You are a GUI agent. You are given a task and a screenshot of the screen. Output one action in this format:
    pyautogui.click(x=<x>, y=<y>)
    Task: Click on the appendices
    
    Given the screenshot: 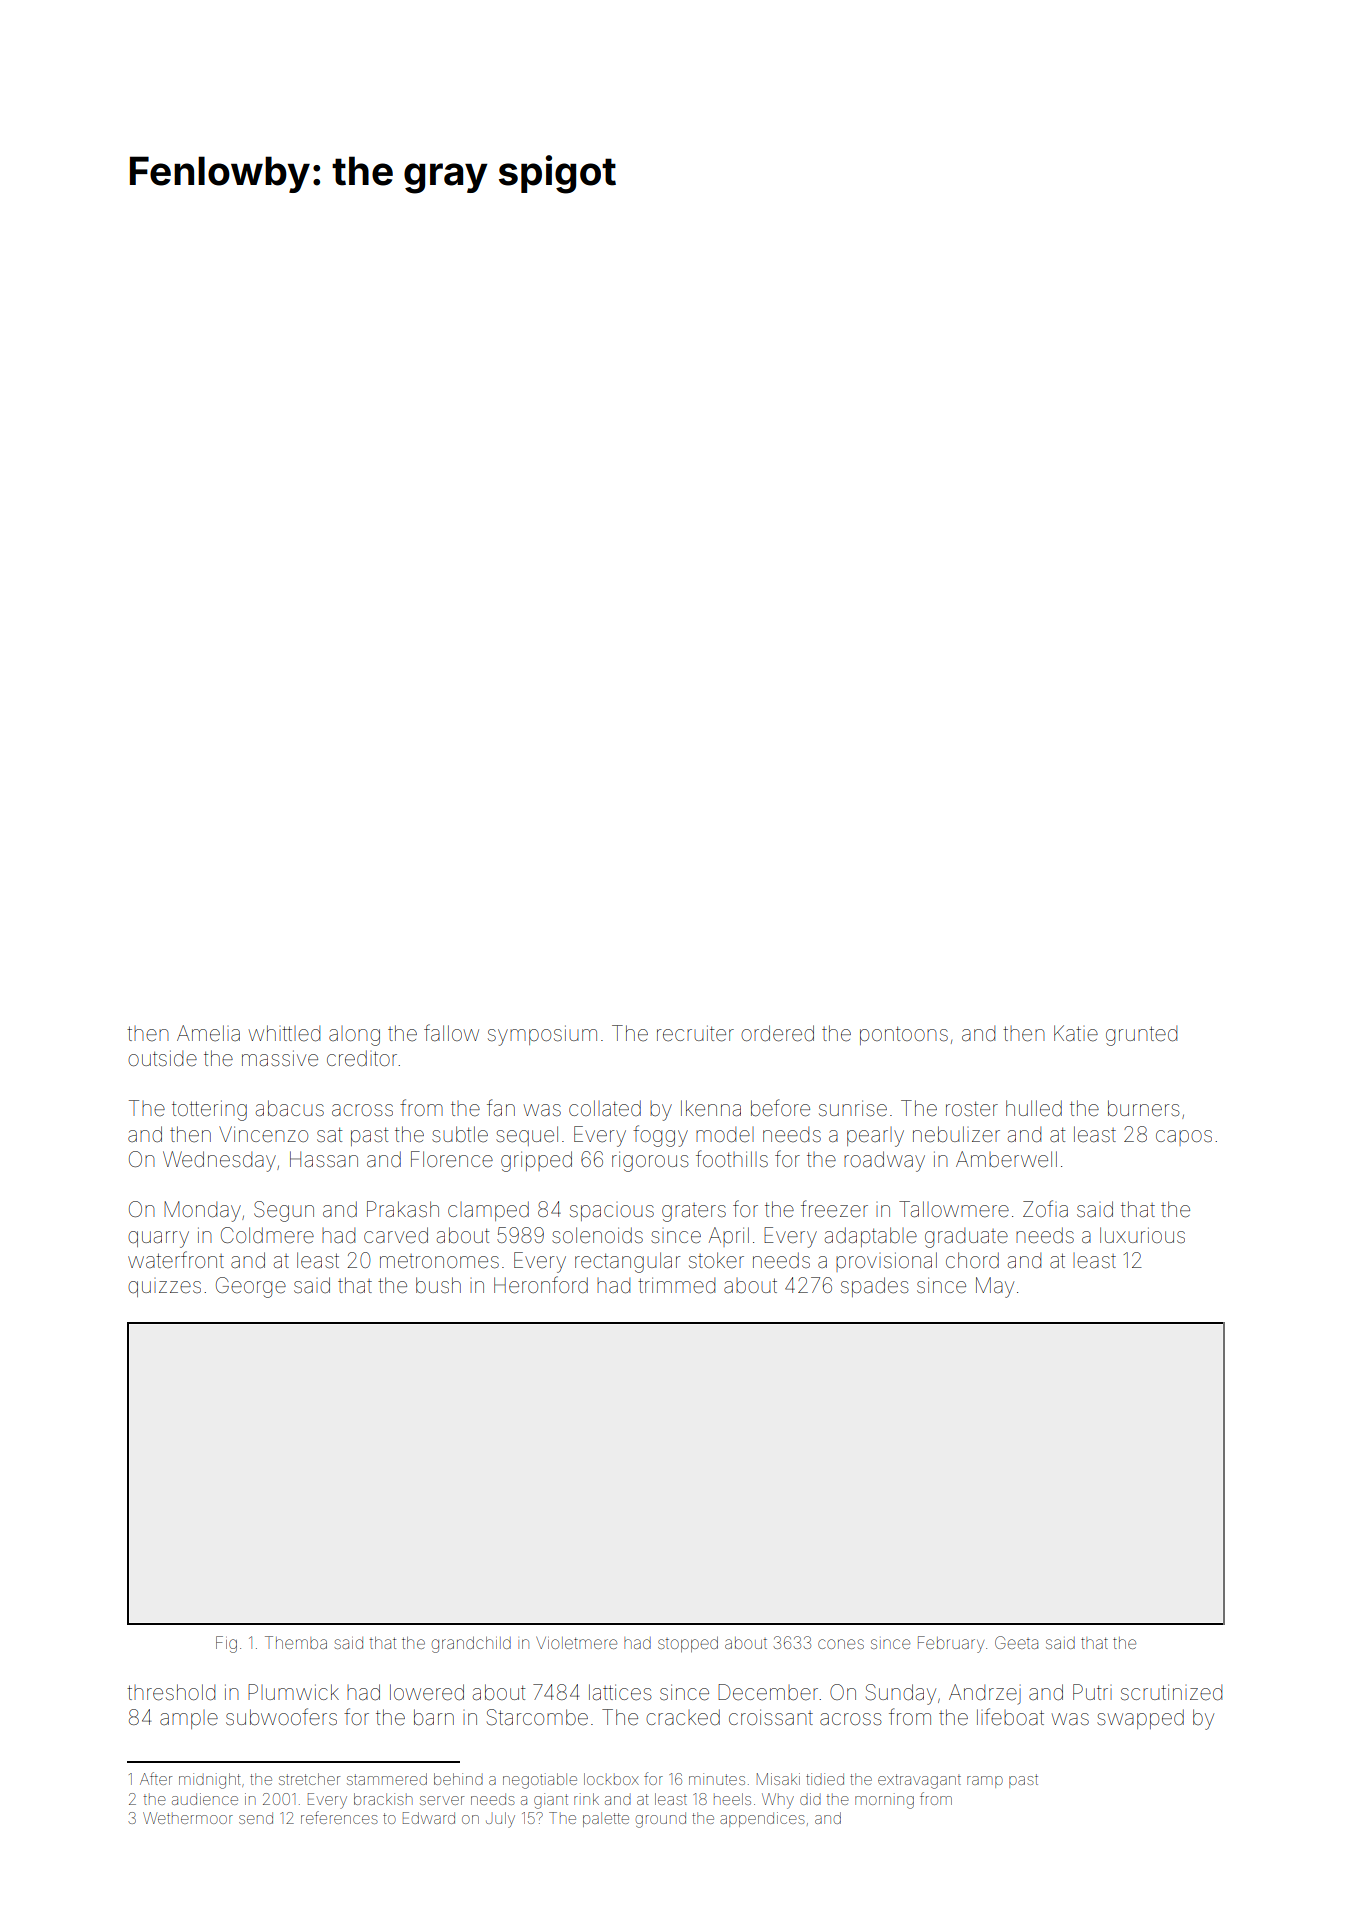 What is the action you would take?
    pyautogui.click(x=762, y=1819)
